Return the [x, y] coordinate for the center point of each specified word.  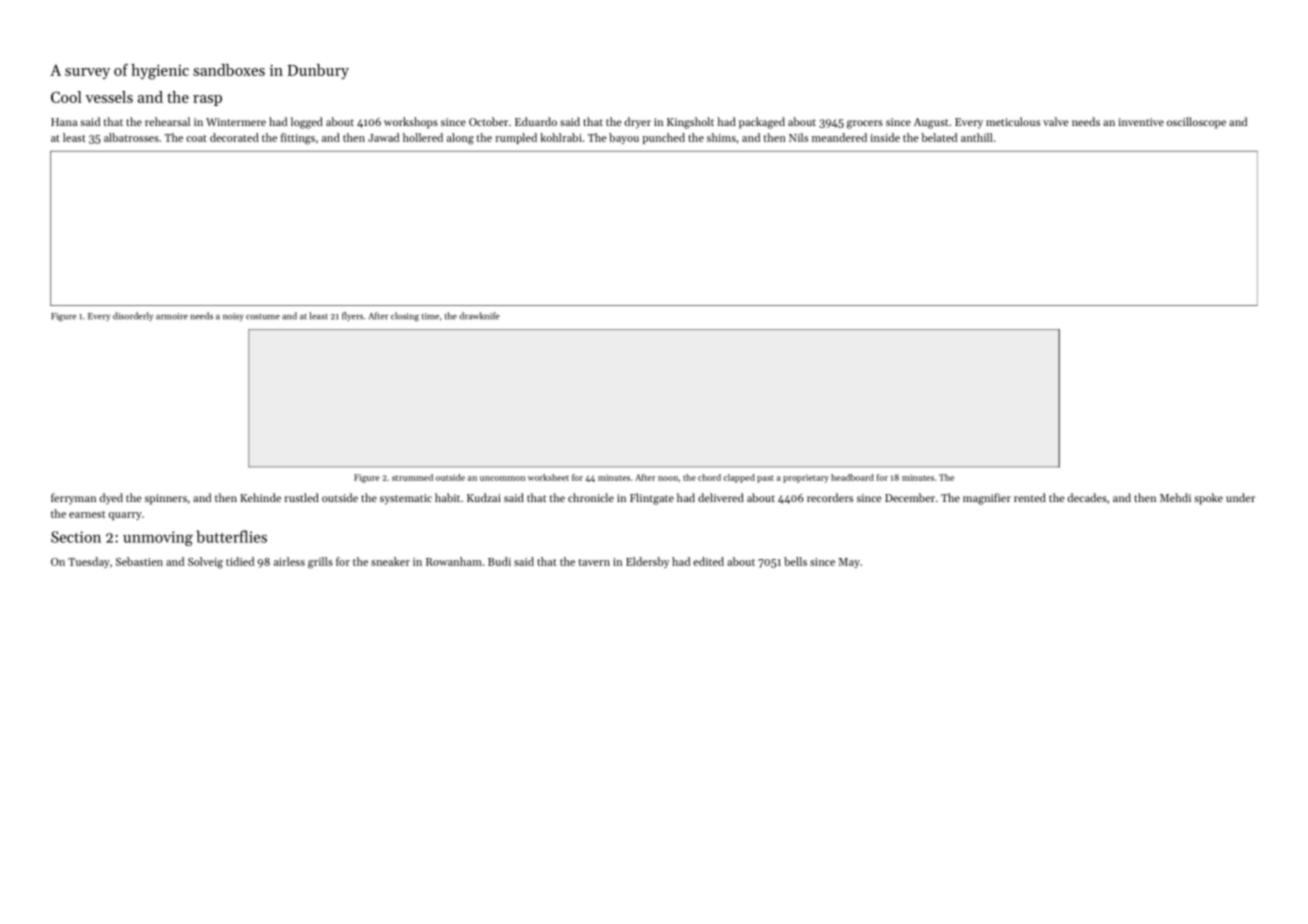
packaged [762, 123]
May [849, 563]
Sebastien [139, 561]
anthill [977, 137]
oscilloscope [1196, 123]
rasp [207, 100]
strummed [412, 477]
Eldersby [647, 562]
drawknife [479, 316]
